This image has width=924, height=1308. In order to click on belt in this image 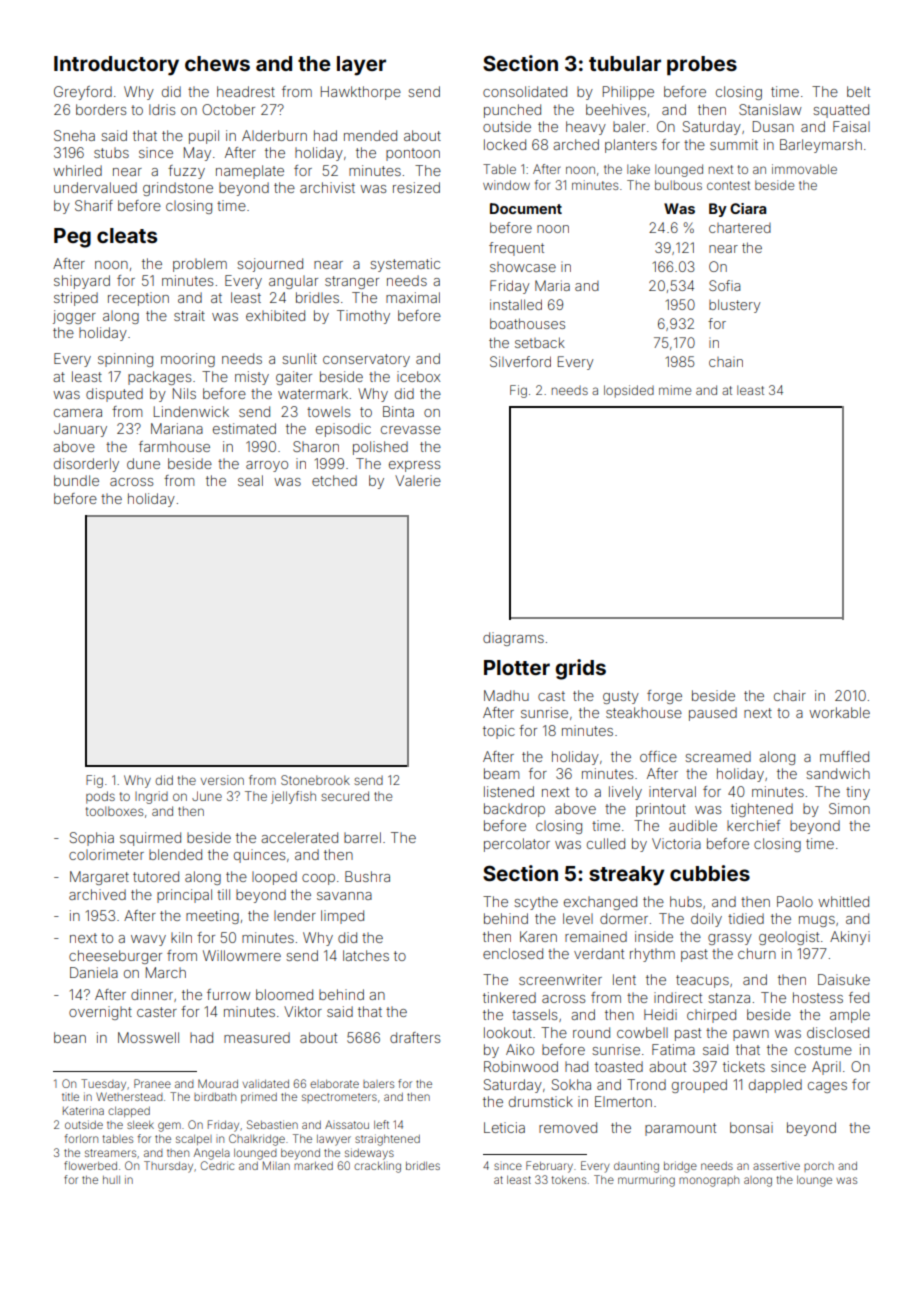, I will do `click(858, 91)`.
